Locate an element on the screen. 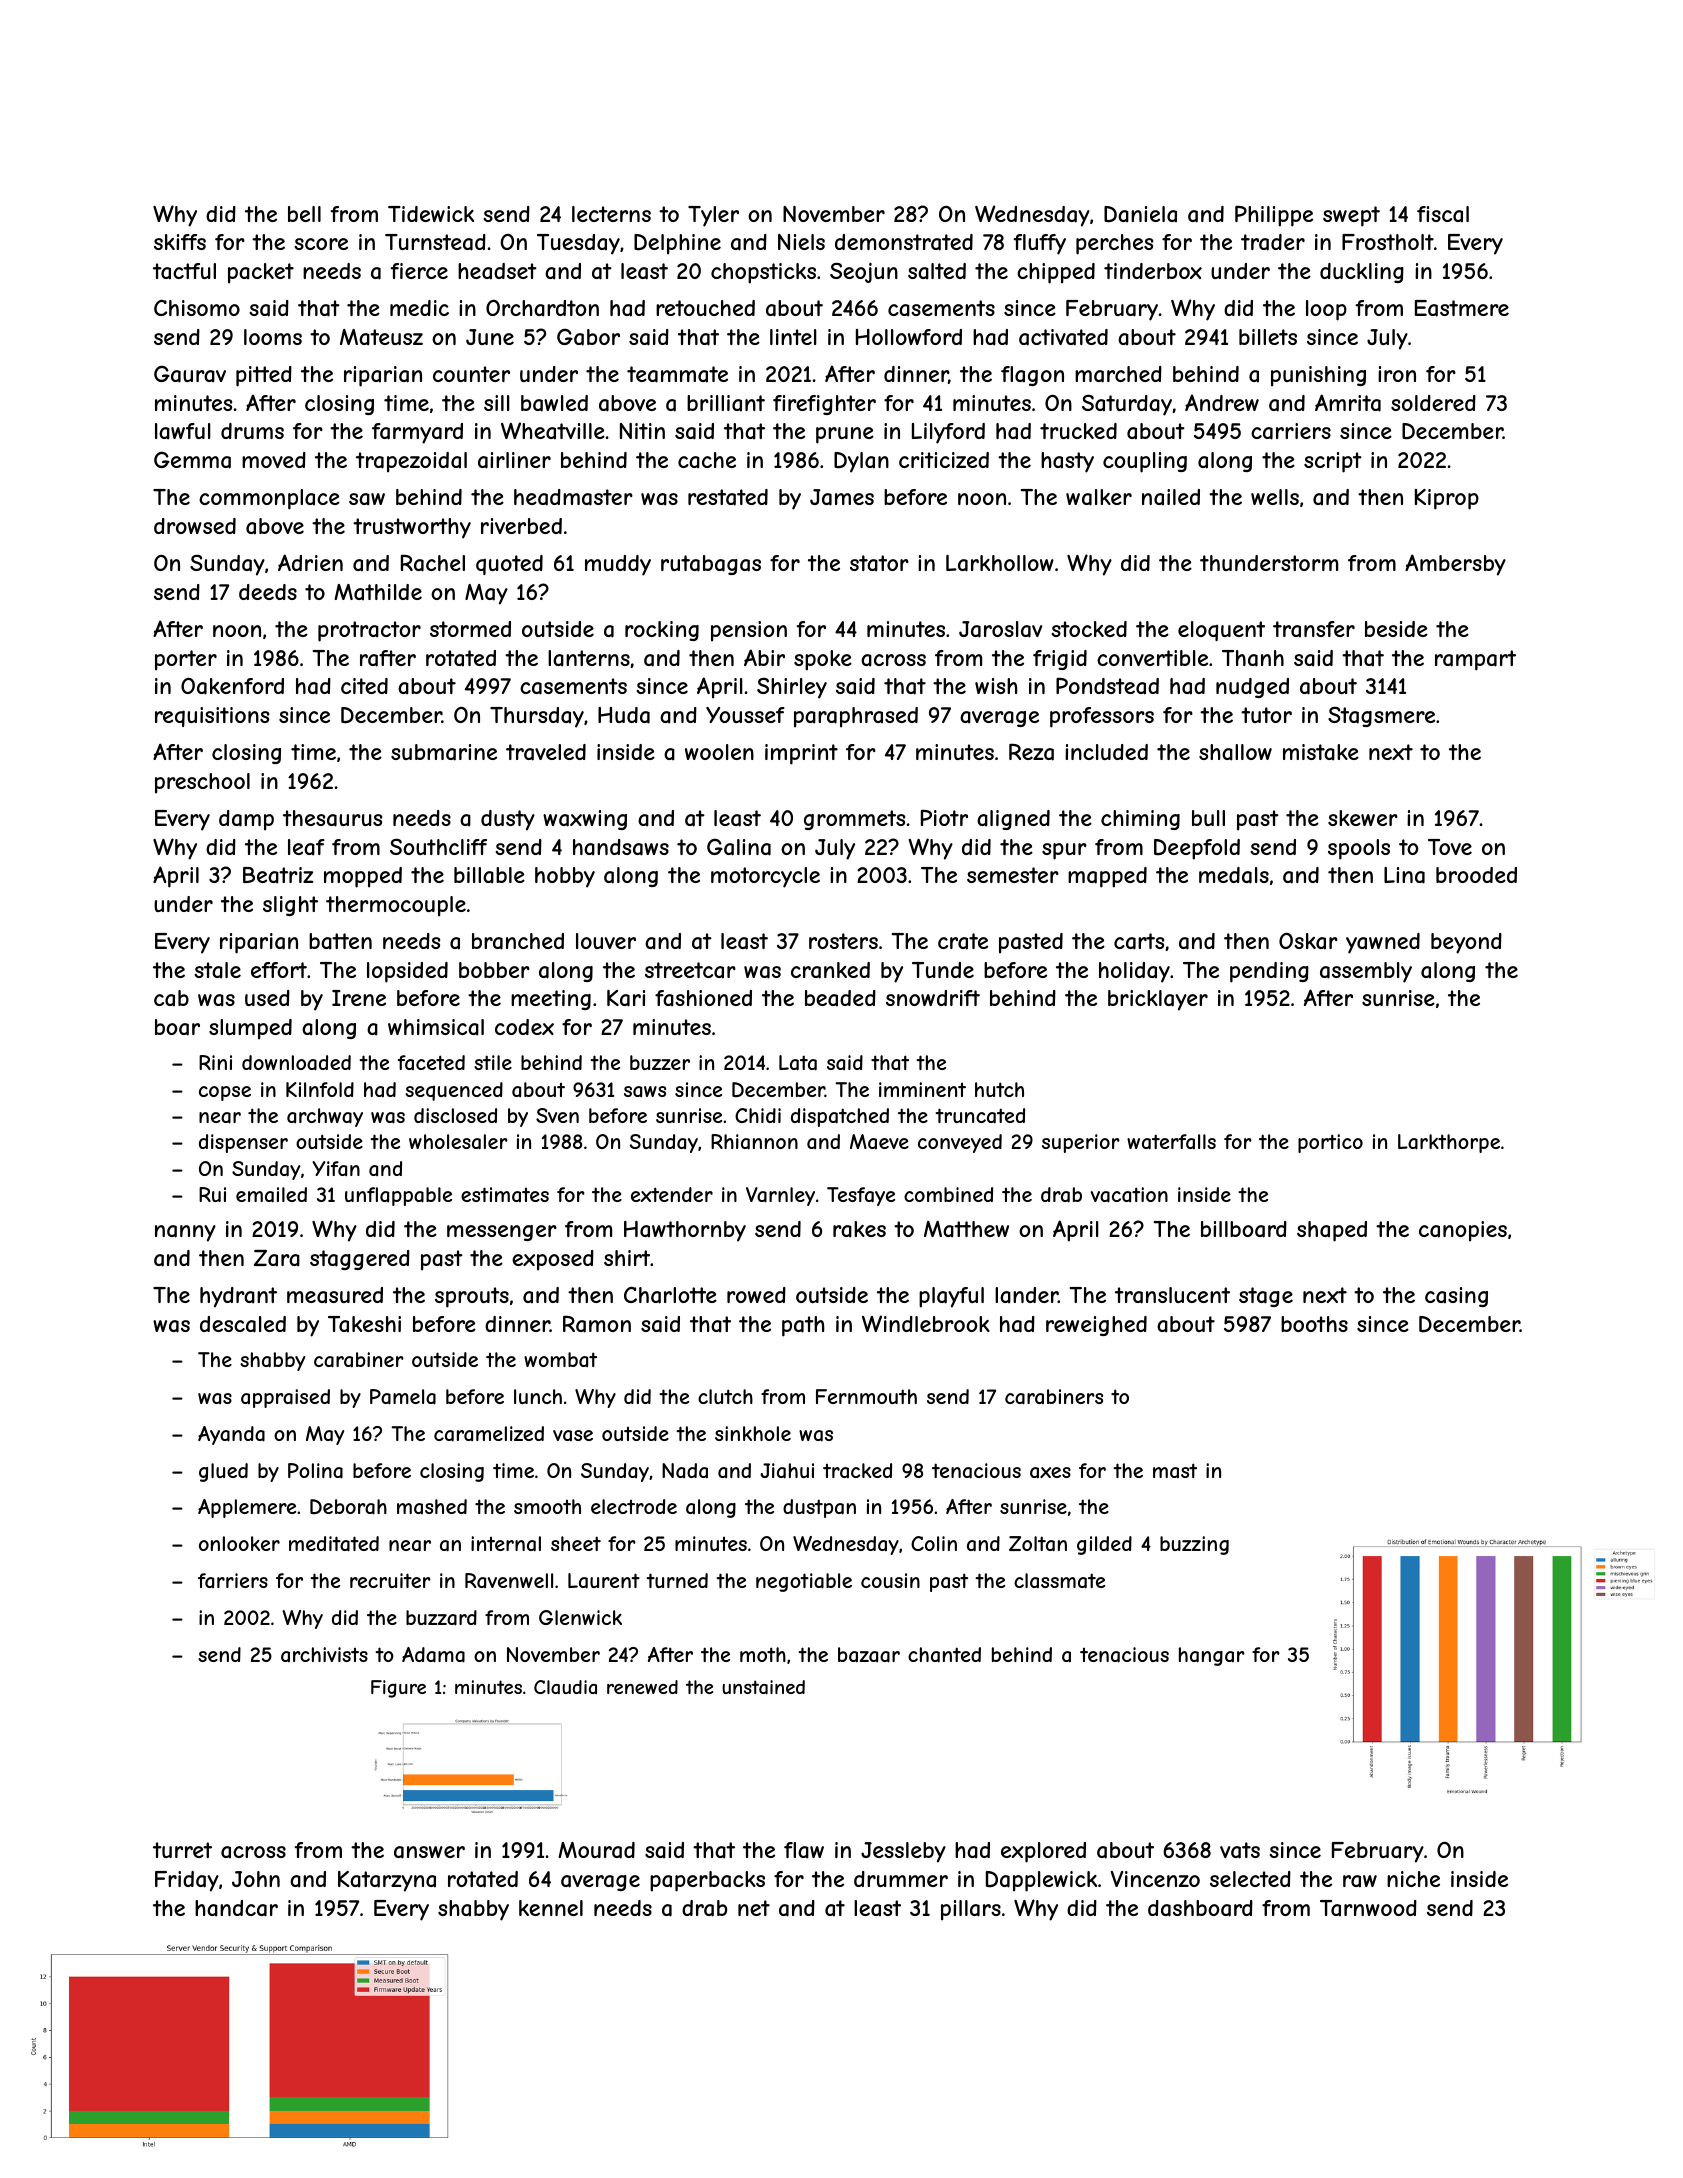 The width and height of the screenshot is (1683, 2178). turret is located at coordinates (182, 1850).
